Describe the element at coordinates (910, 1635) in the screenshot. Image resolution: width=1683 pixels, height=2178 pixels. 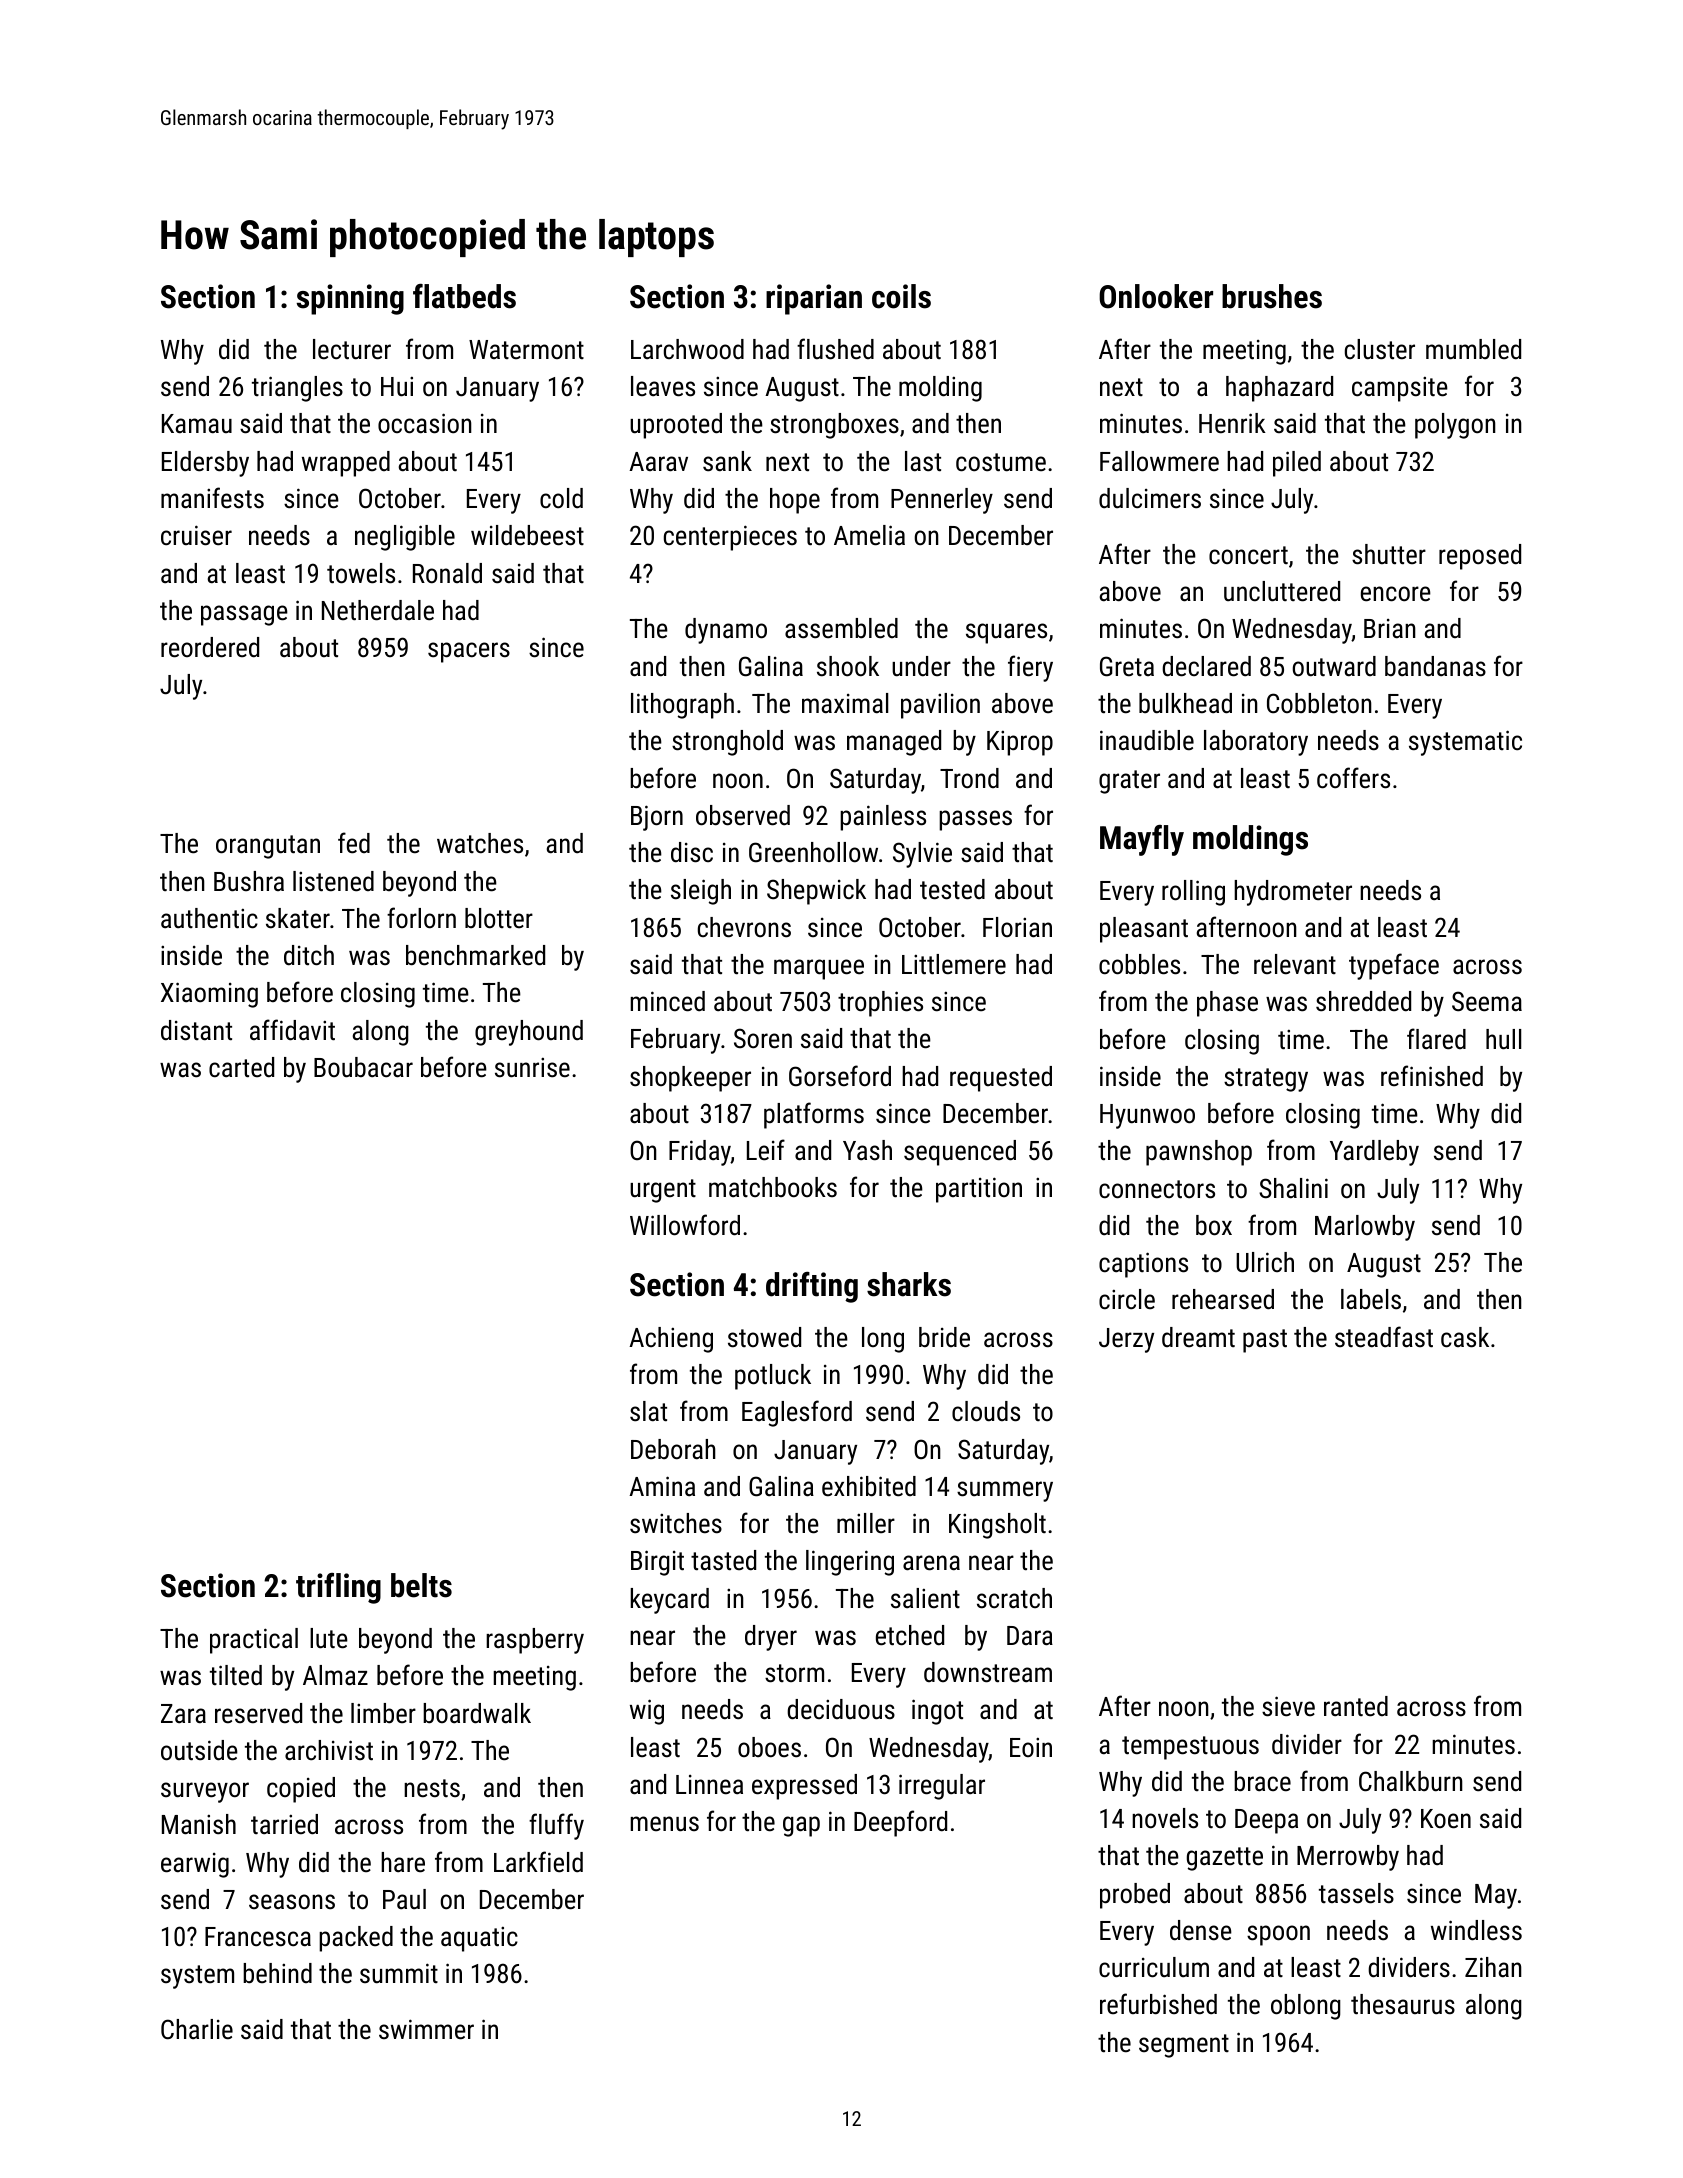
I see `etched` at that location.
